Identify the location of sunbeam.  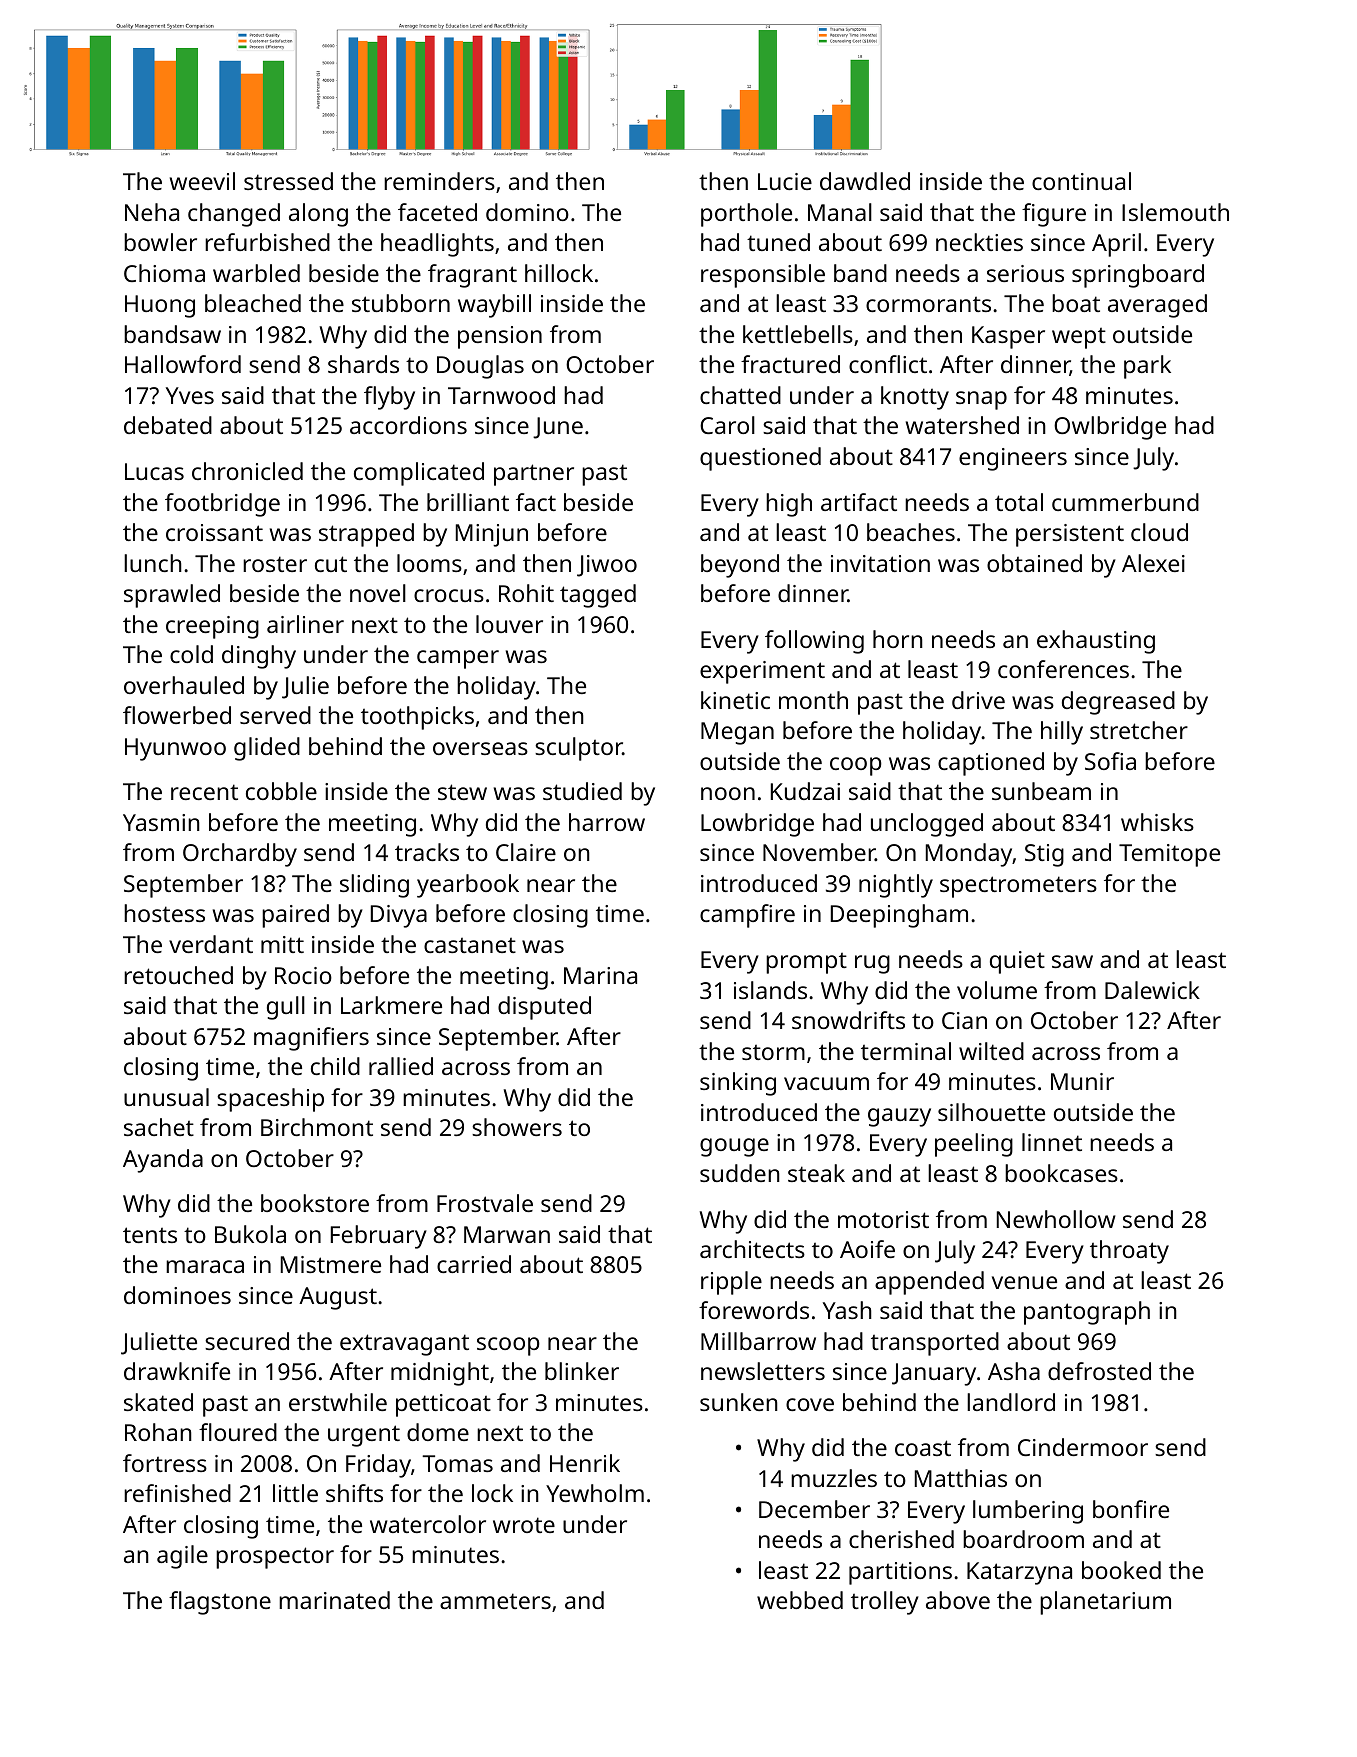
(1041, 791).
